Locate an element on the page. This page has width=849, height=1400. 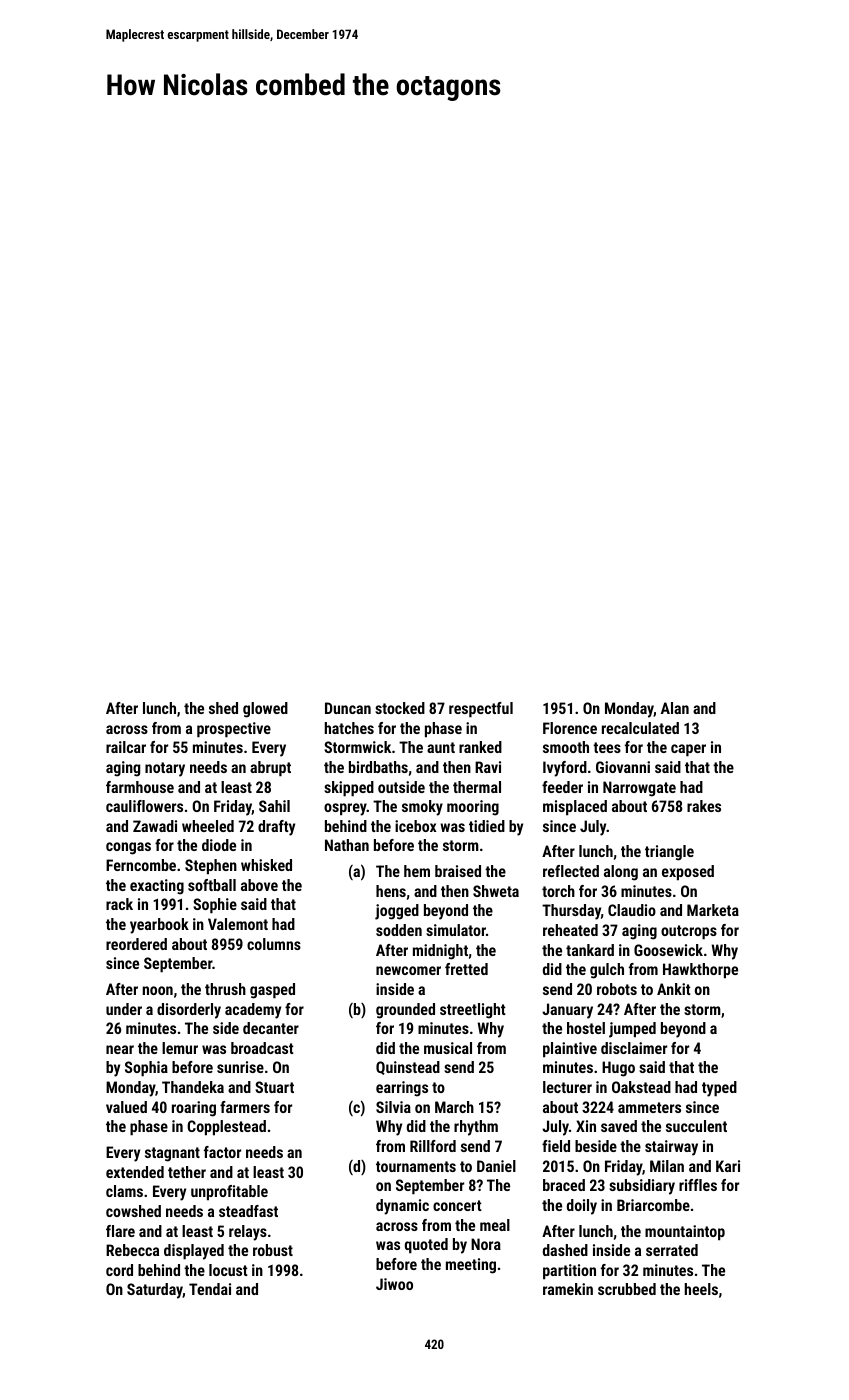
Zawadi is located at coordinates (155, 826).
